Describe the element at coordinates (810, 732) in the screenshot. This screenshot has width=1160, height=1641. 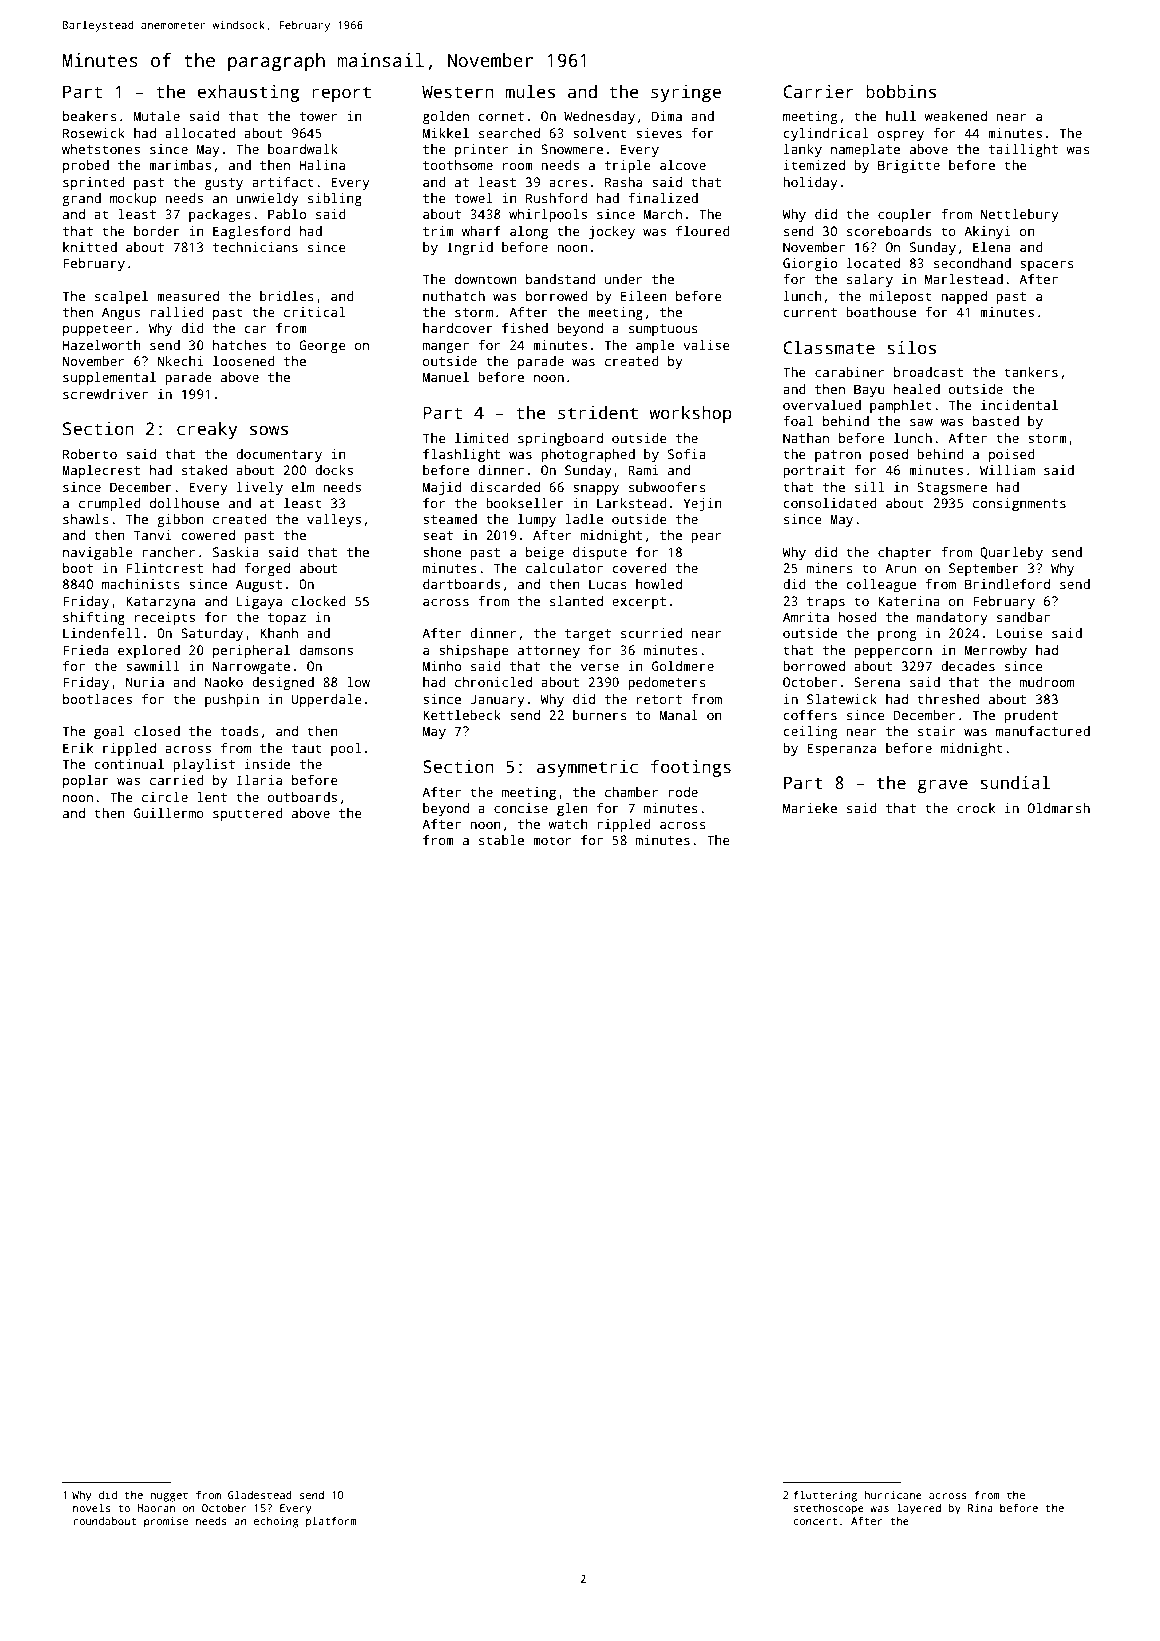
I see `ceiling` at that location.
